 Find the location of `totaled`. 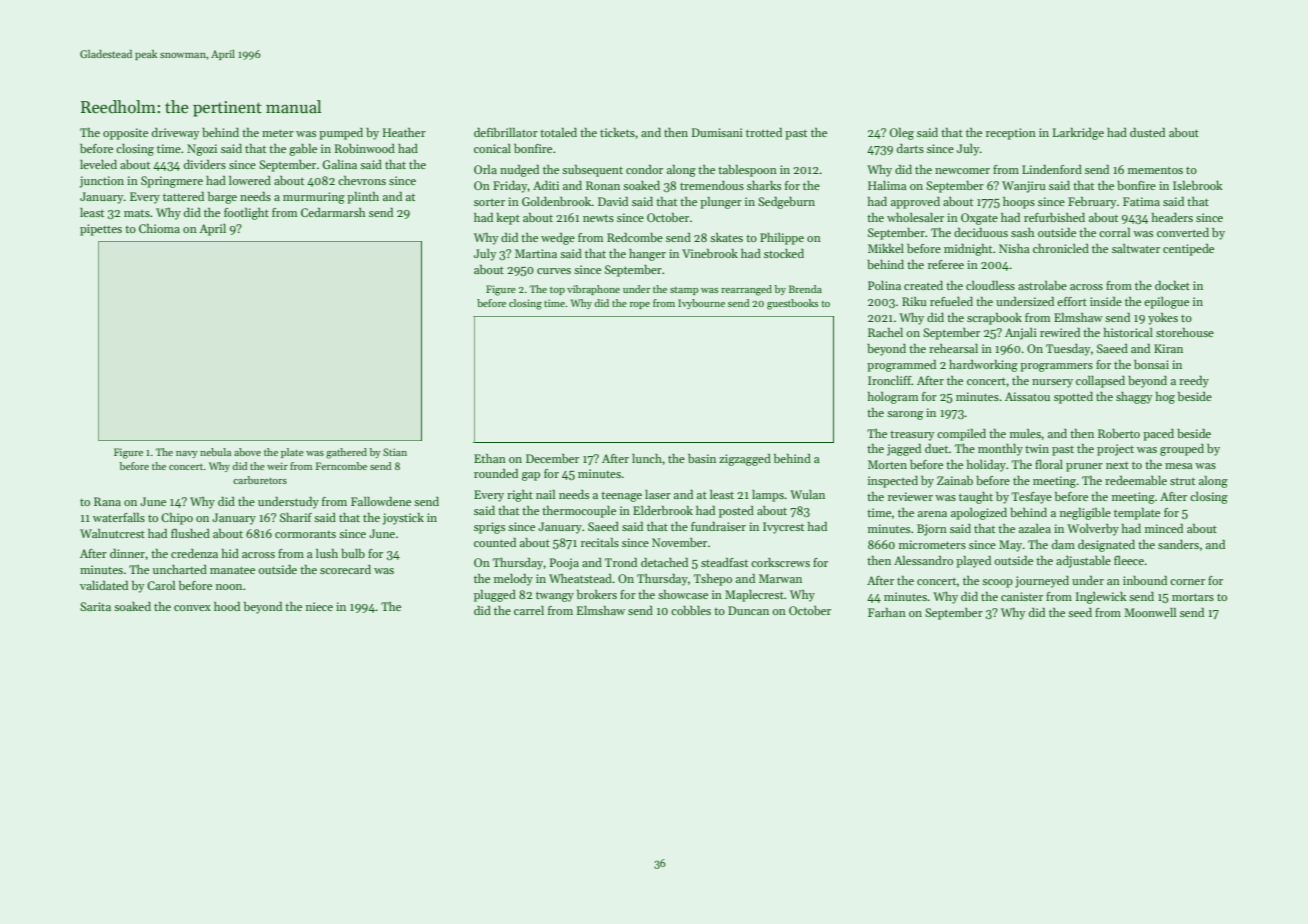

totaled is located at coordinates (558, 132).
